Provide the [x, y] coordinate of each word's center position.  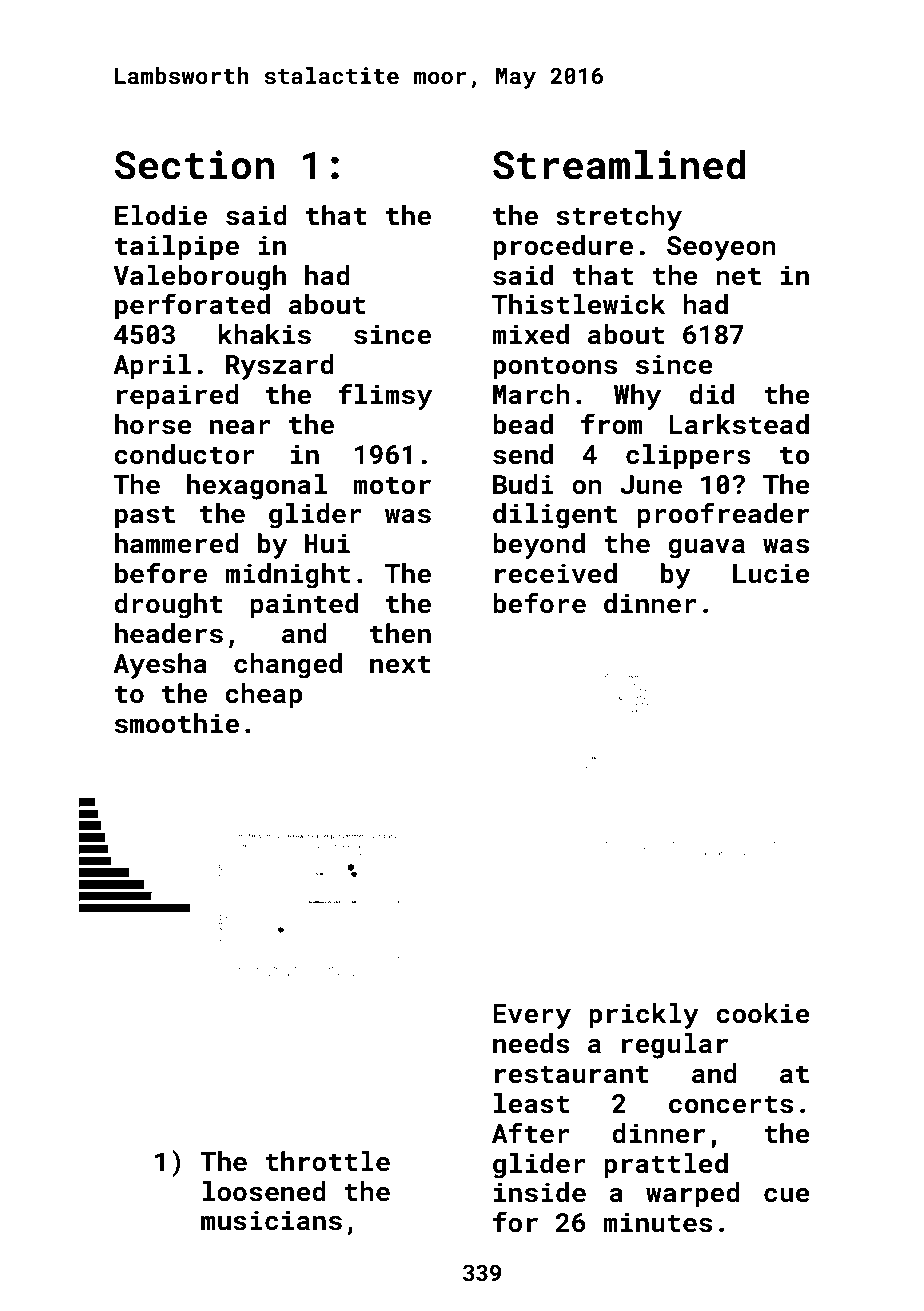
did [711, 394]
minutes [657, 1222]
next [400, 664]
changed [288, 666]
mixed [530, 334]
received [556, 573]
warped [693, 1195]
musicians [271, 1220]
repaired [178, 397]
